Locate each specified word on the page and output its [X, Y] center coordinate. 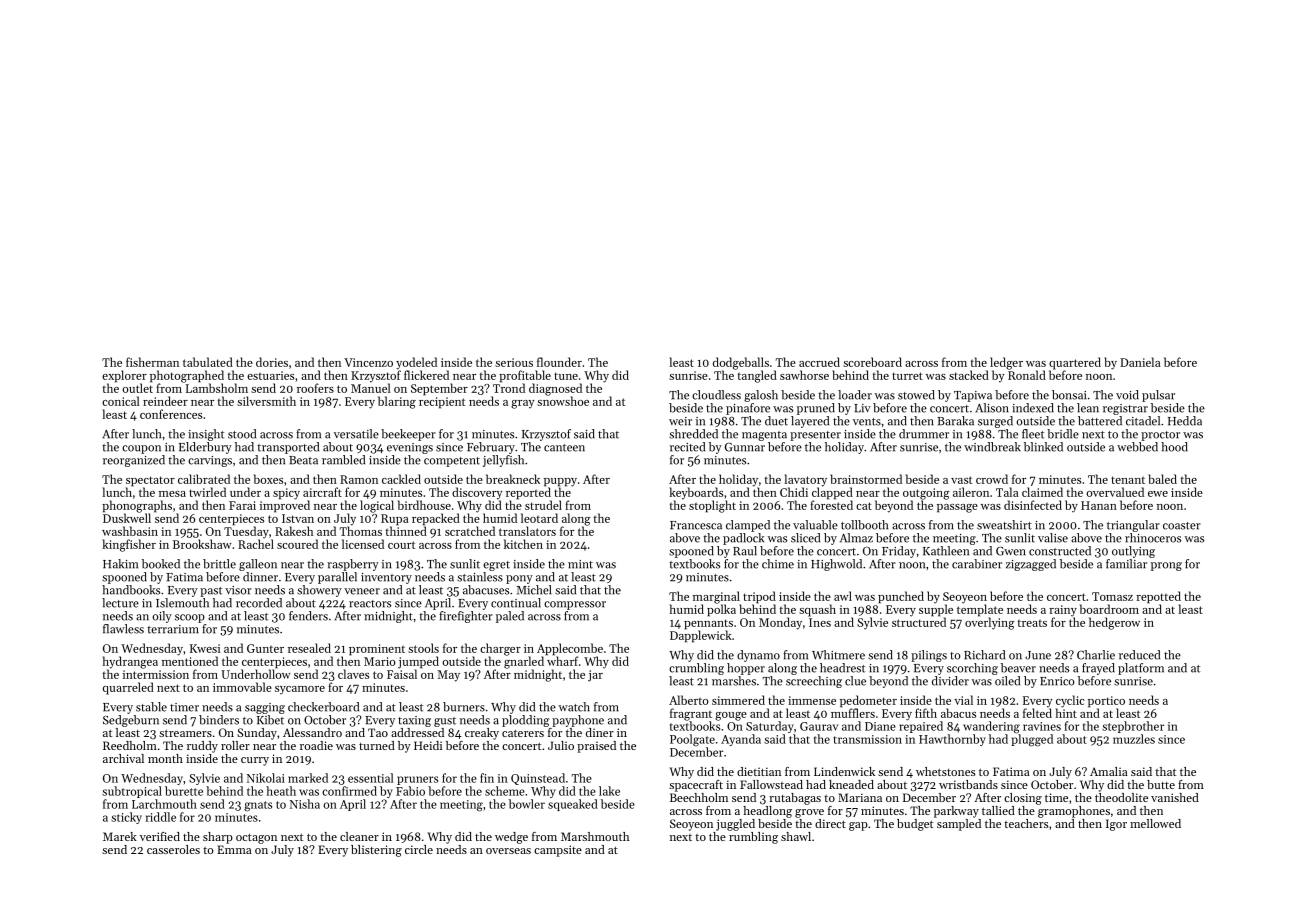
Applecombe [570, 649]
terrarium [173, 629]
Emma [234, 849]
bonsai [1069, 395]
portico [1106, 702]
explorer [124, 376]
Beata [303, 460]
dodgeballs [741, 363]
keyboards [696, 493]
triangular [1133, 526]
